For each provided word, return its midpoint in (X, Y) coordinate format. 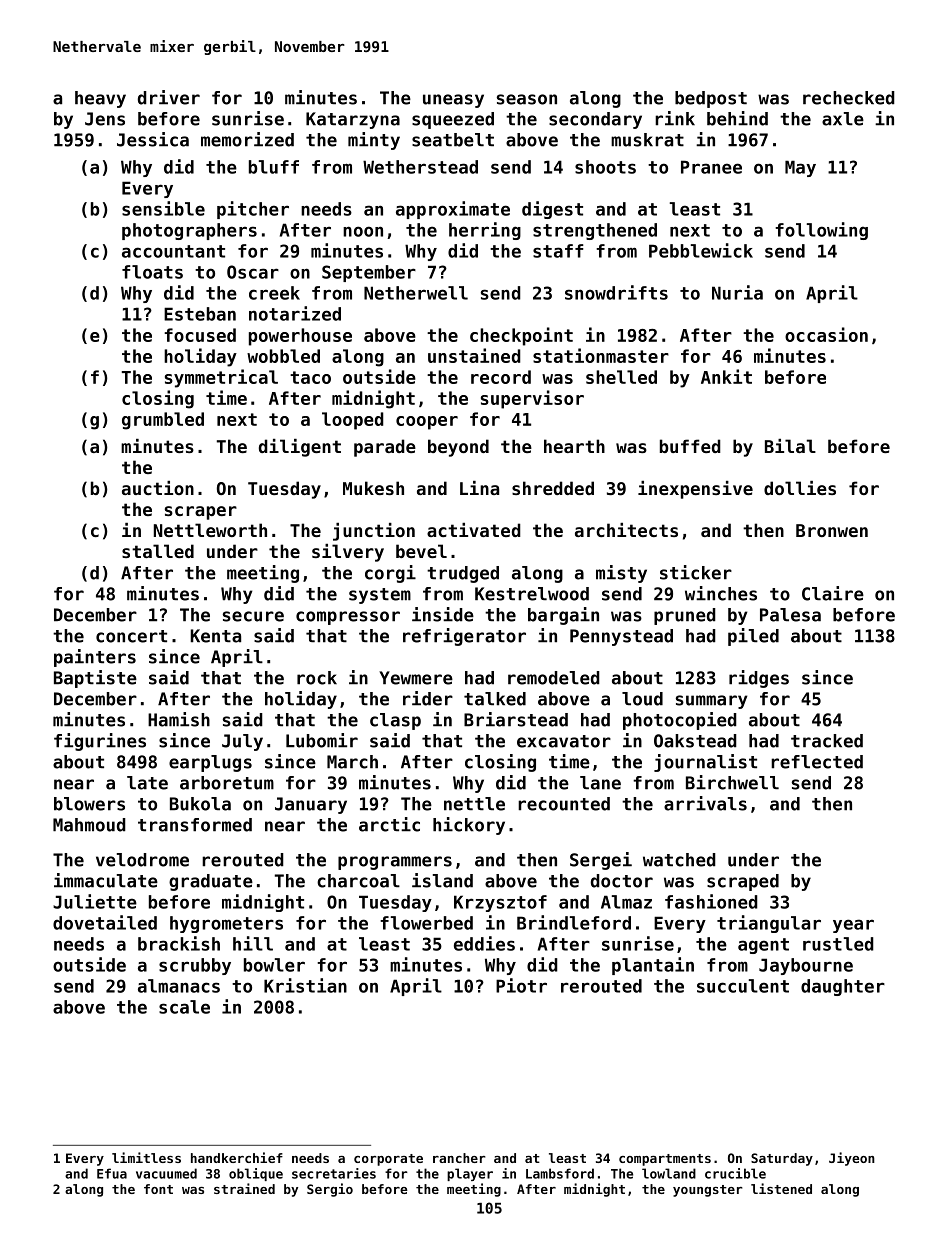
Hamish (179, 719)
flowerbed (426, 923)
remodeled (554, 678)
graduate (211, 882)
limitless (146, 1157)
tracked (827, 741)
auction (158, 488)
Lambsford (560, 1173)
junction (374, 532)
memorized (247, 139)
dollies (800, 488)
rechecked (849, 98)
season (527, 99)
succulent (743, 986)
